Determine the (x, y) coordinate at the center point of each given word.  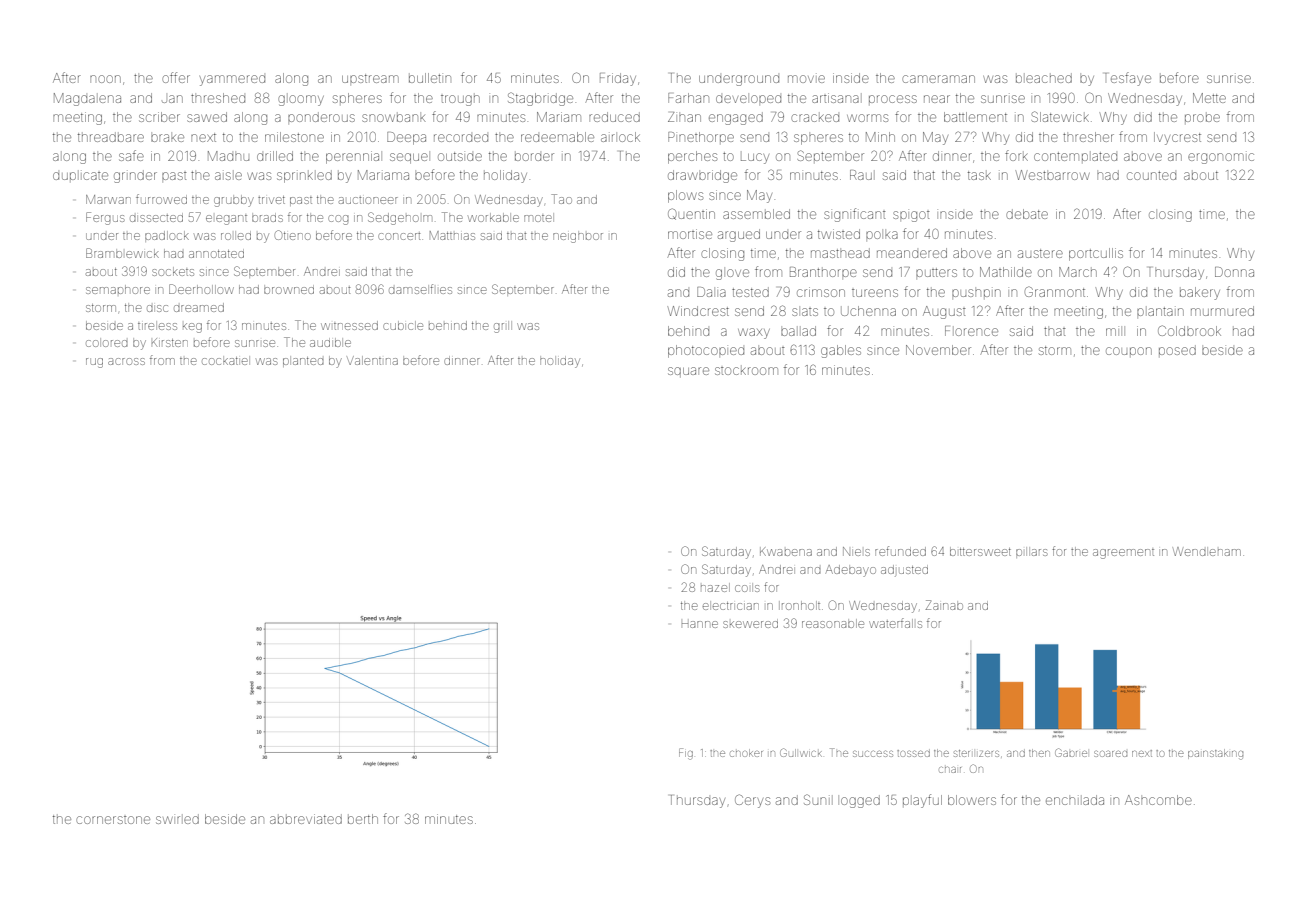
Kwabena (786, 551)
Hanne (700, 624)
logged (860, 801)
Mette (1209, 98)
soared (1110, 754)
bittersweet (980, 551)
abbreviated (306, 819)
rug (94, 363)
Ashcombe (1158, 800)
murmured (1222, 311)
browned (289, 290)
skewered (750, 624)
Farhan (688, 98)
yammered (232, 80)
